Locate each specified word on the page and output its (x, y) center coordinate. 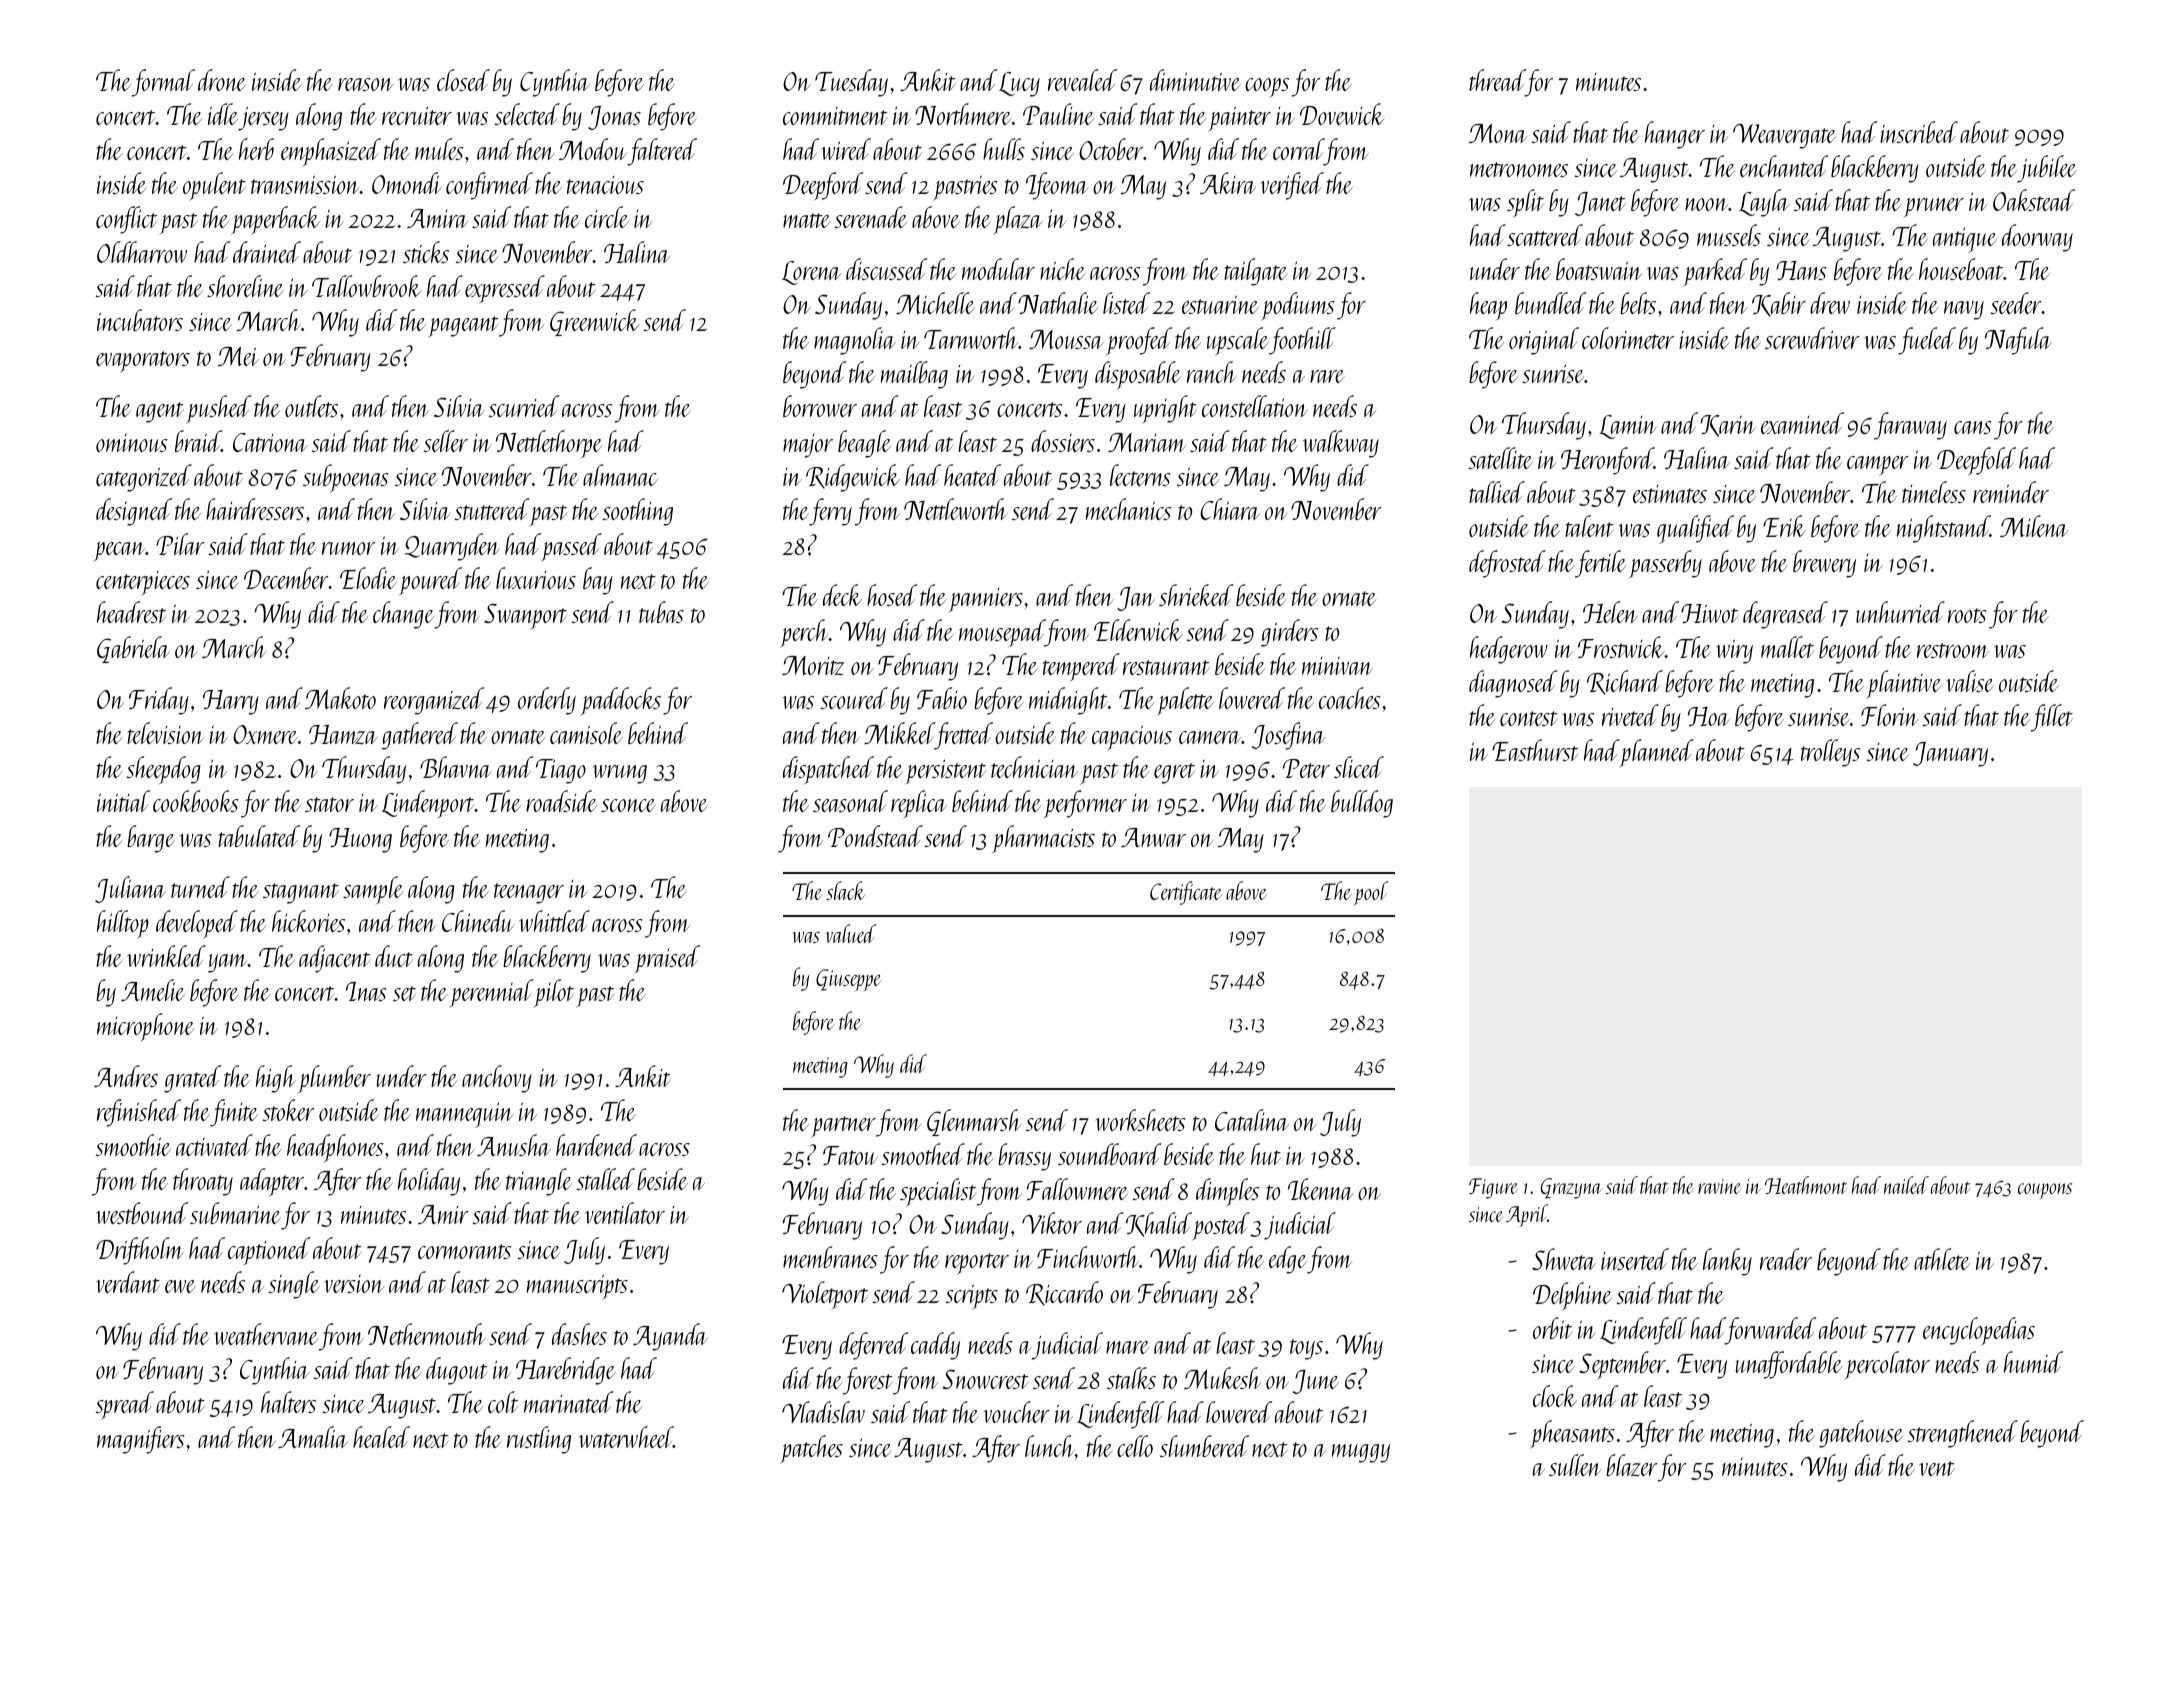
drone (222, 80)
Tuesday (851, 83)
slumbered (1204, 1446)
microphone (145, 1027)
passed (571, 547)
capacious (1132, 738)
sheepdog (163, 770)
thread (1497, 80)
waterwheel (626, 1437)
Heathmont (1806, 1185)
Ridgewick (853, 478)
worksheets (1140, 1120)
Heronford (1607, 461)
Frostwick (1621, 647)
